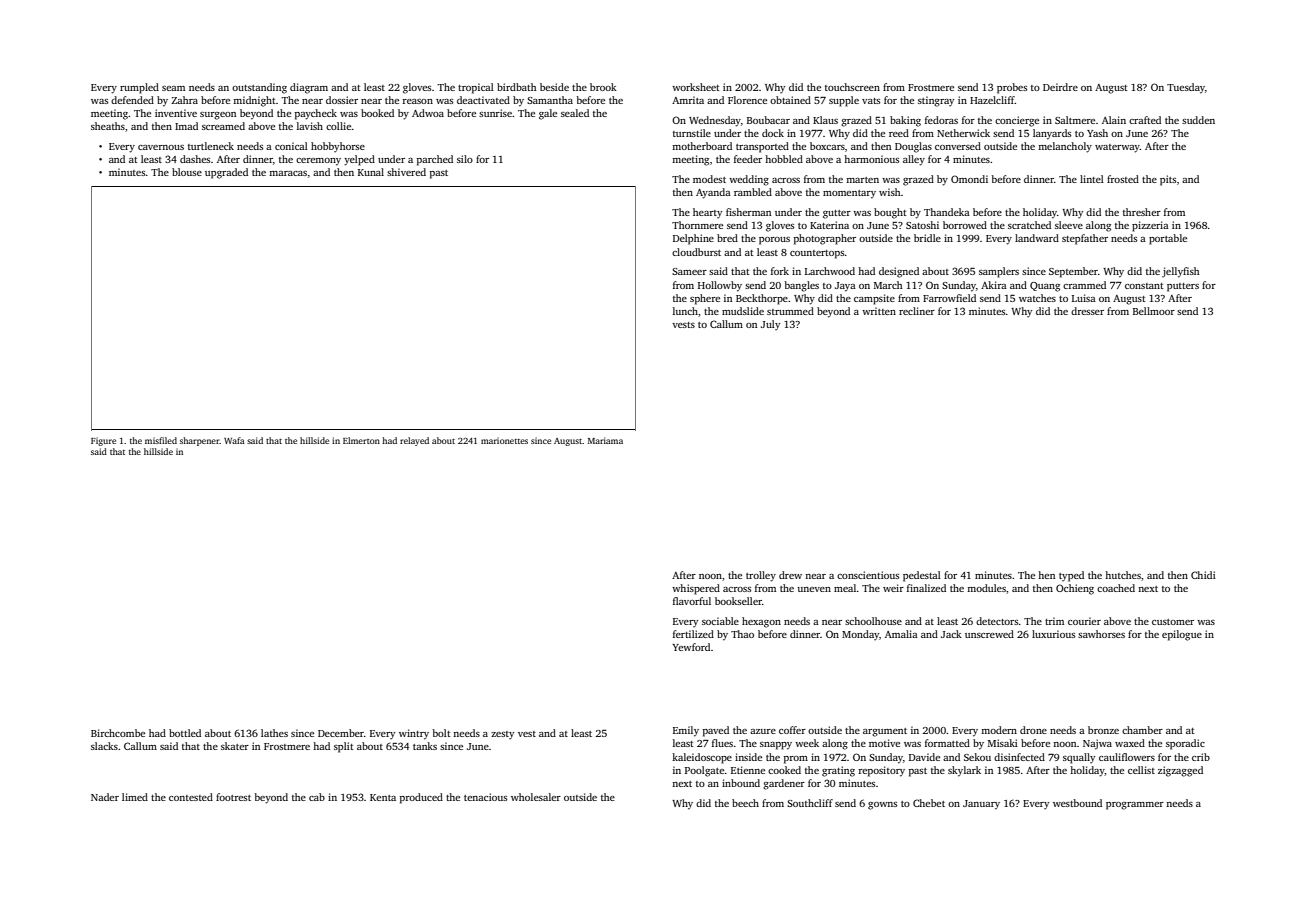  What do you see at coordinates (696, 589) in the image?
I see `whispered` at bounding box center [696, 589].
